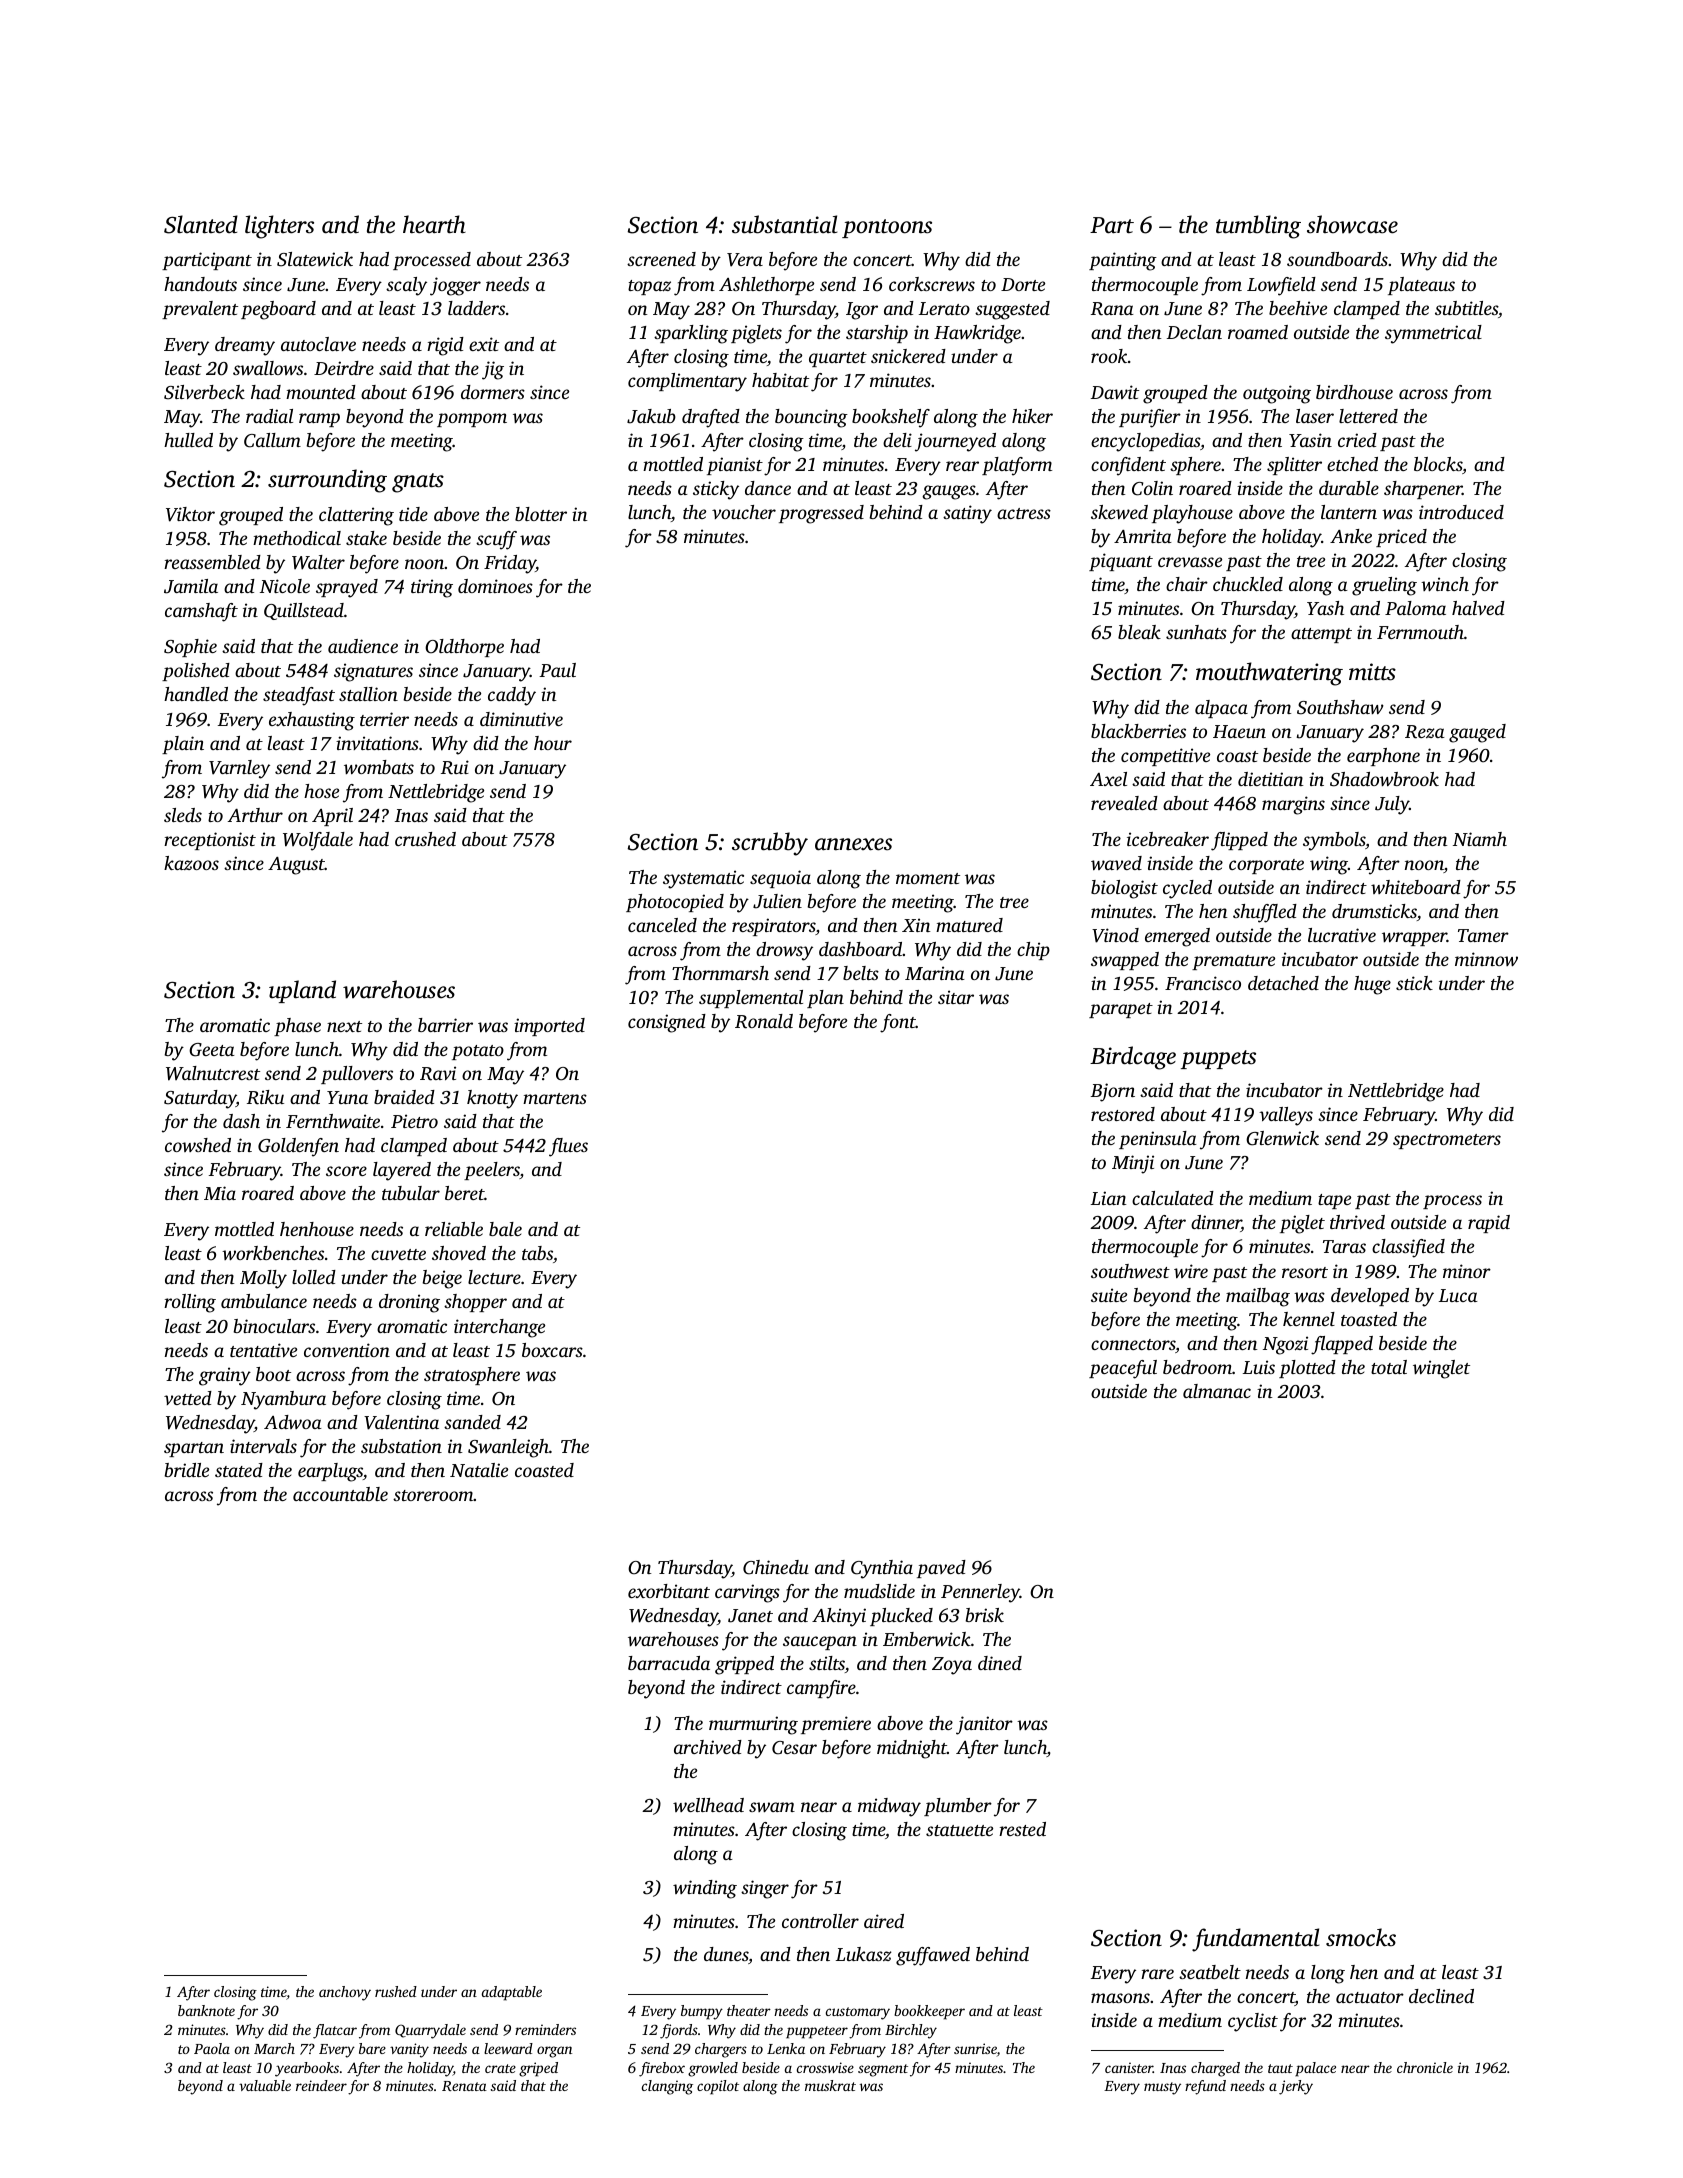 The image size is (1683, 2178). I want to click on detached, so click(1283, 983).
